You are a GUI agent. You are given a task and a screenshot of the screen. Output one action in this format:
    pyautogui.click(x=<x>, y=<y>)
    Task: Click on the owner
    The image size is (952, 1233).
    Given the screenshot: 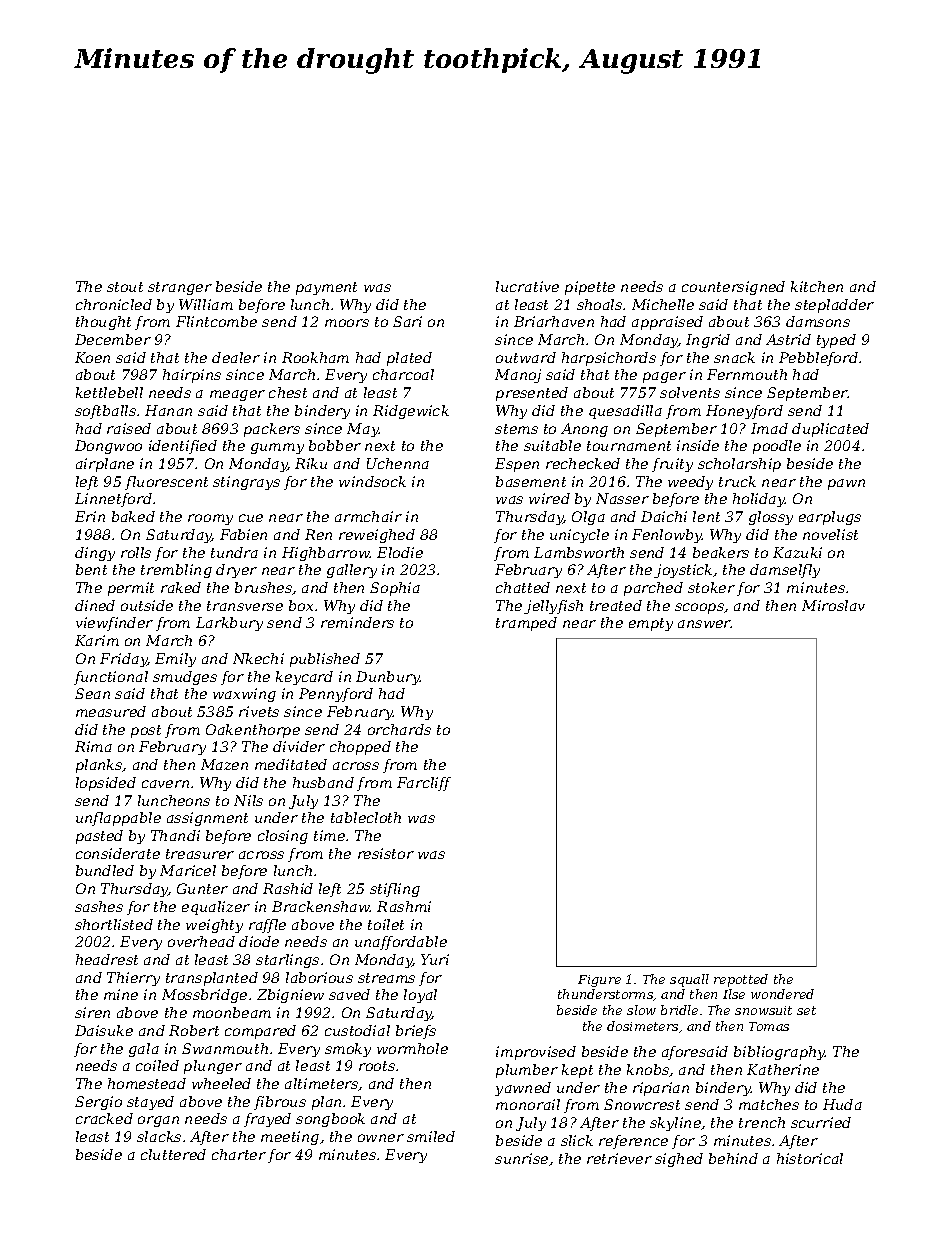 What is the action you would take?
    pyautogui.click(x=381, y=1138)
